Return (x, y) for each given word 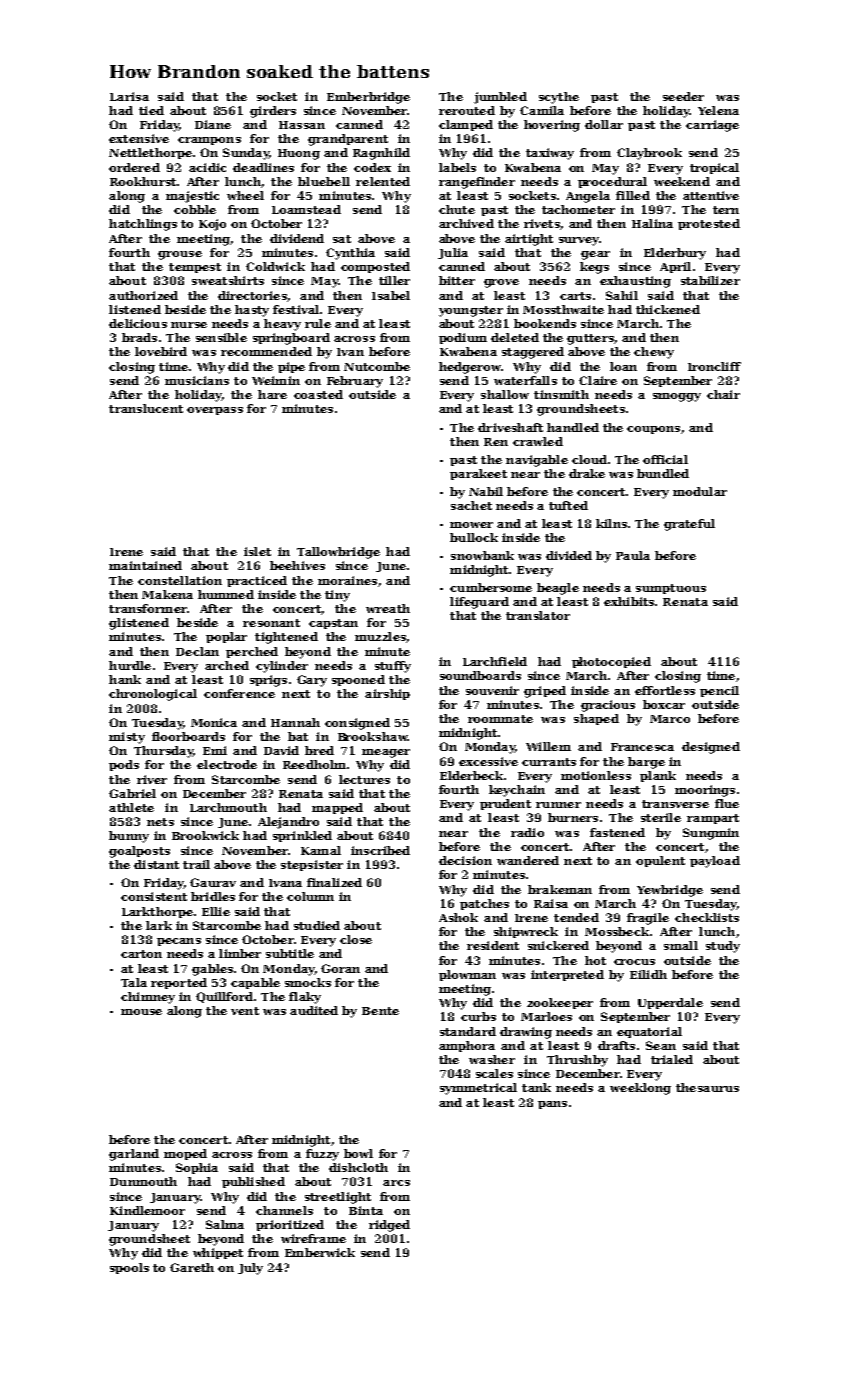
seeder (683, 96)
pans (552, 1105)
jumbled (500, 98)
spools (129, 1268)
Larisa (129, 96)
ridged (389, 1226)
